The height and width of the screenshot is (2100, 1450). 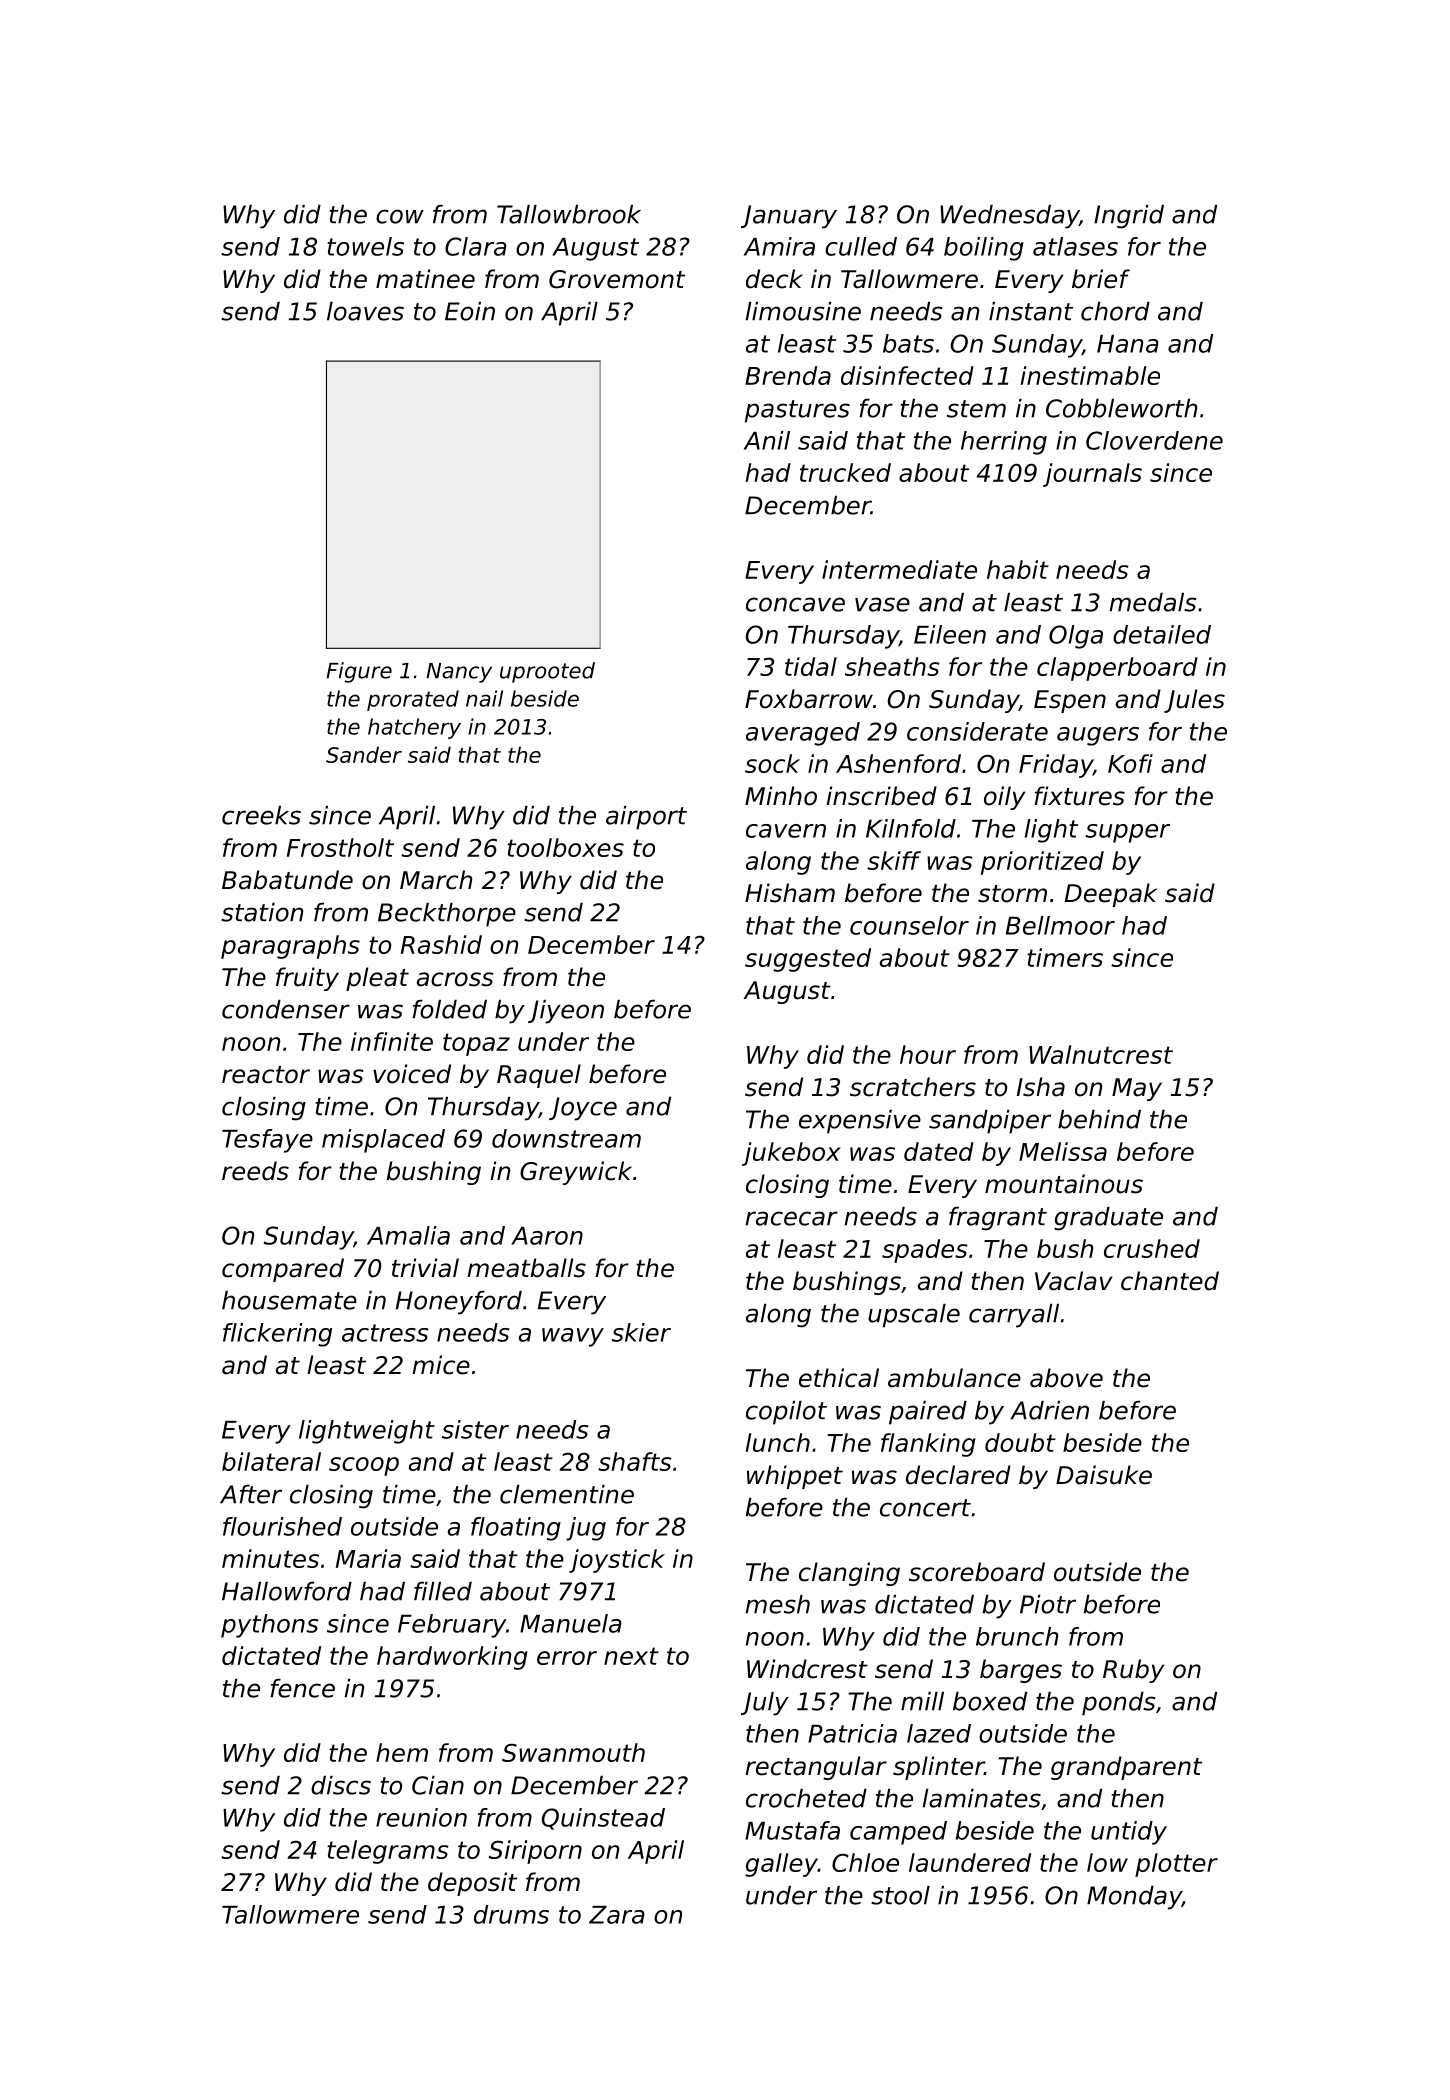 What do you see at coordinates (400, 216) in the screenshot?
I see `cow` at bounding box center [400, 216].
